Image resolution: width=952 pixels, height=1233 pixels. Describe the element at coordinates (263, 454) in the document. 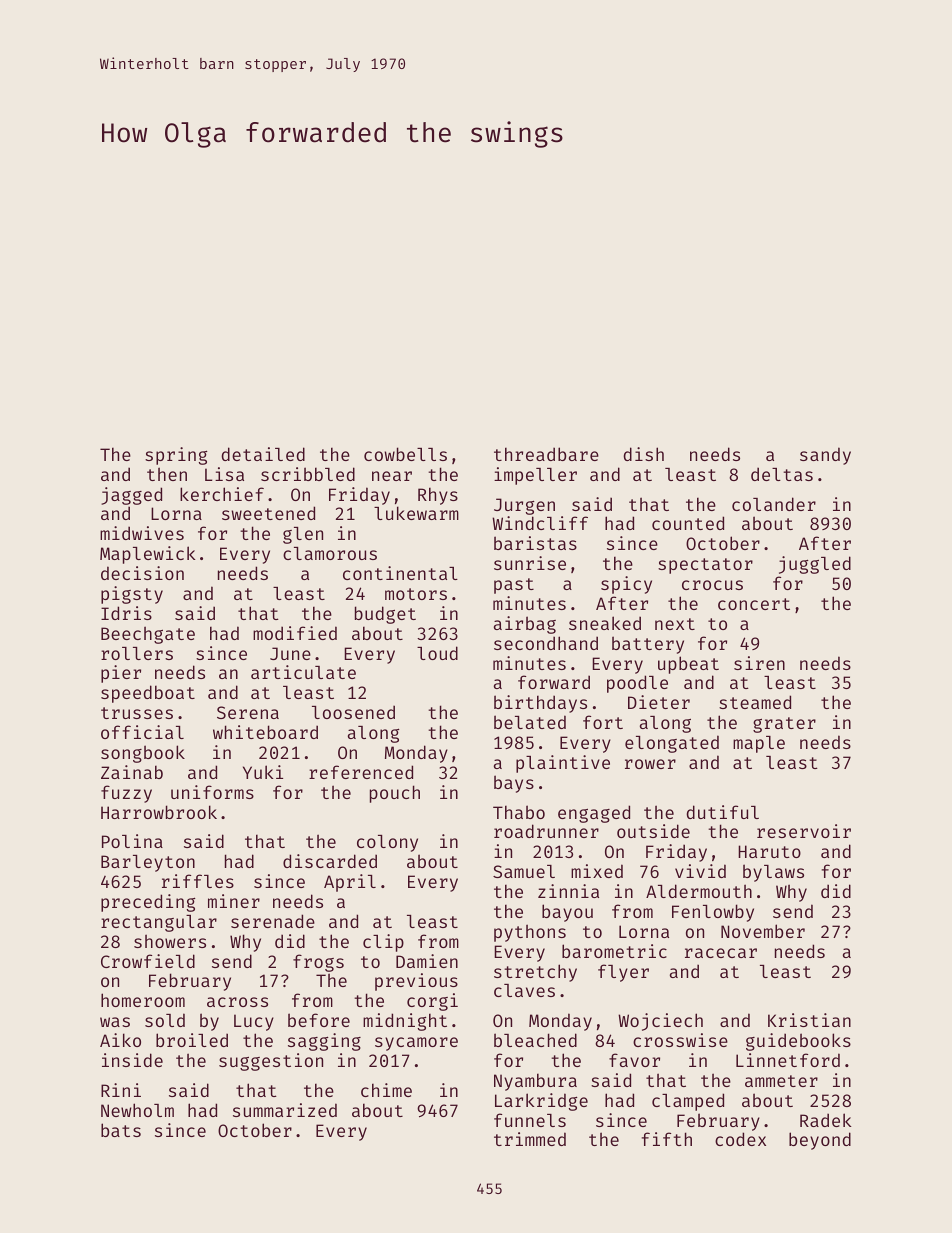

I see `detailed` at that location.
